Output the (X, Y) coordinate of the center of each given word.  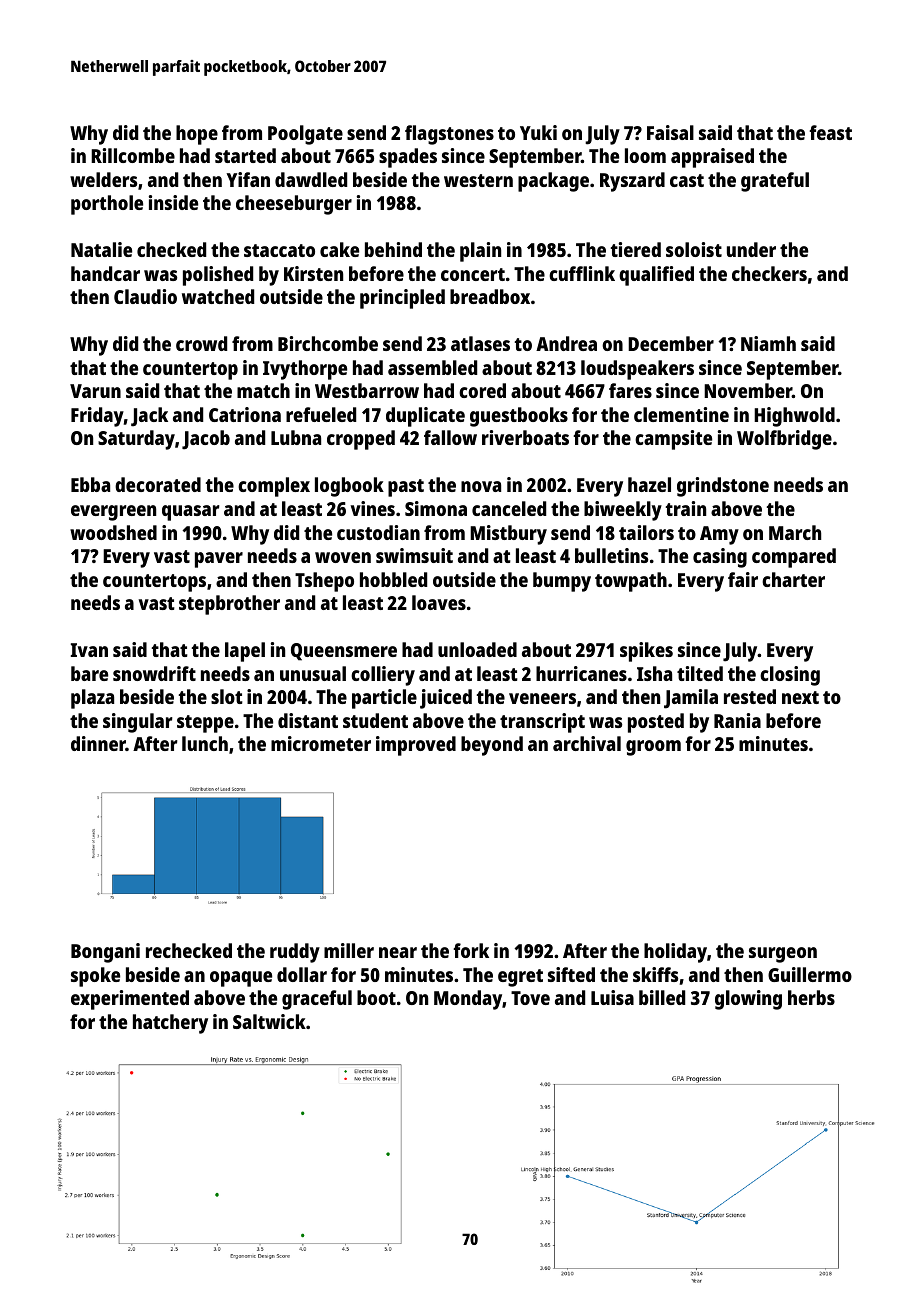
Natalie (101, 249)
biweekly (623, 511)
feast (830, 132)
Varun (95, 391)
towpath (631, 582)
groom (653, 748)
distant (308, 720)
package (553, 182)
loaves (439, 602)
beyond (492, 746)
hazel (649, 484)
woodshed (113, 532)
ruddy (295, 953)
